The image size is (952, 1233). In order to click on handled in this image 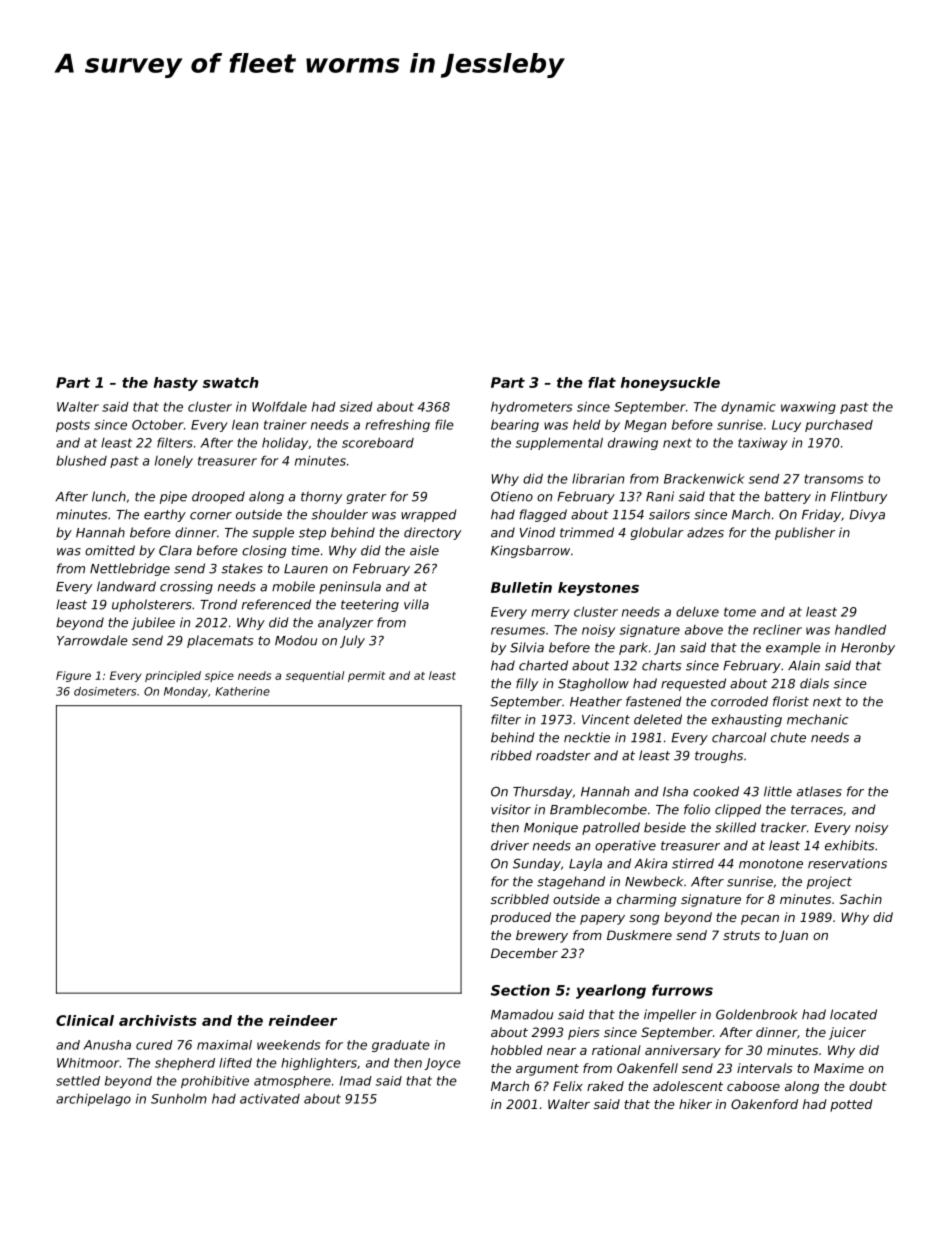, I will do `click(860, 629)`.
